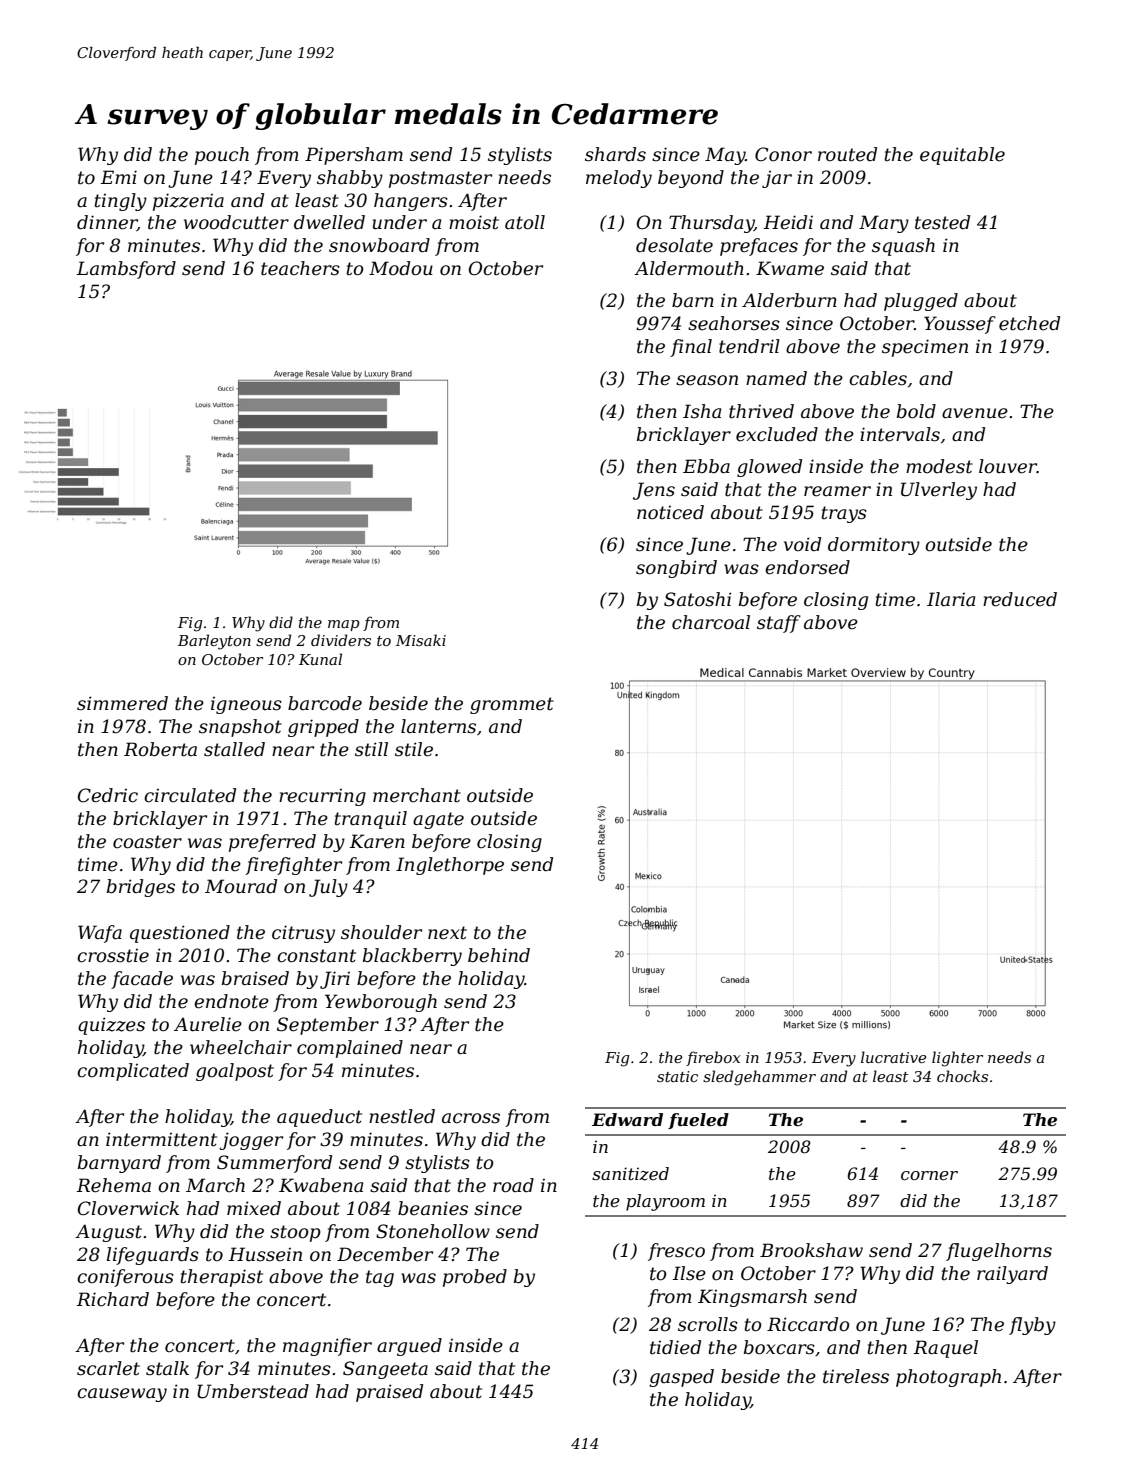  What do you see at coordinates (322, 797) in the screenshot?
I see `recurring` at bounding box center [322, 797].
